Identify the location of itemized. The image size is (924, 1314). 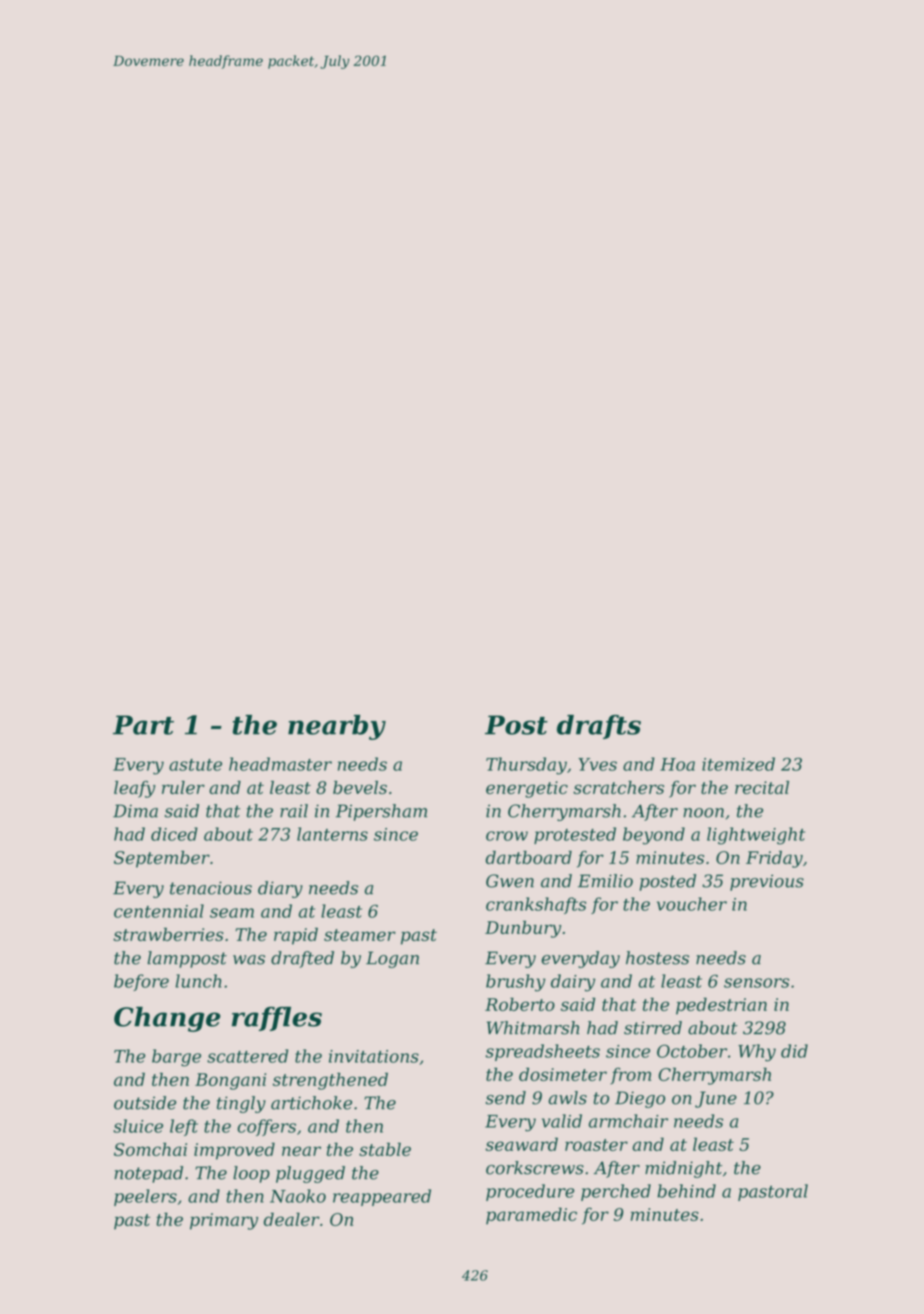
(738, 764).
